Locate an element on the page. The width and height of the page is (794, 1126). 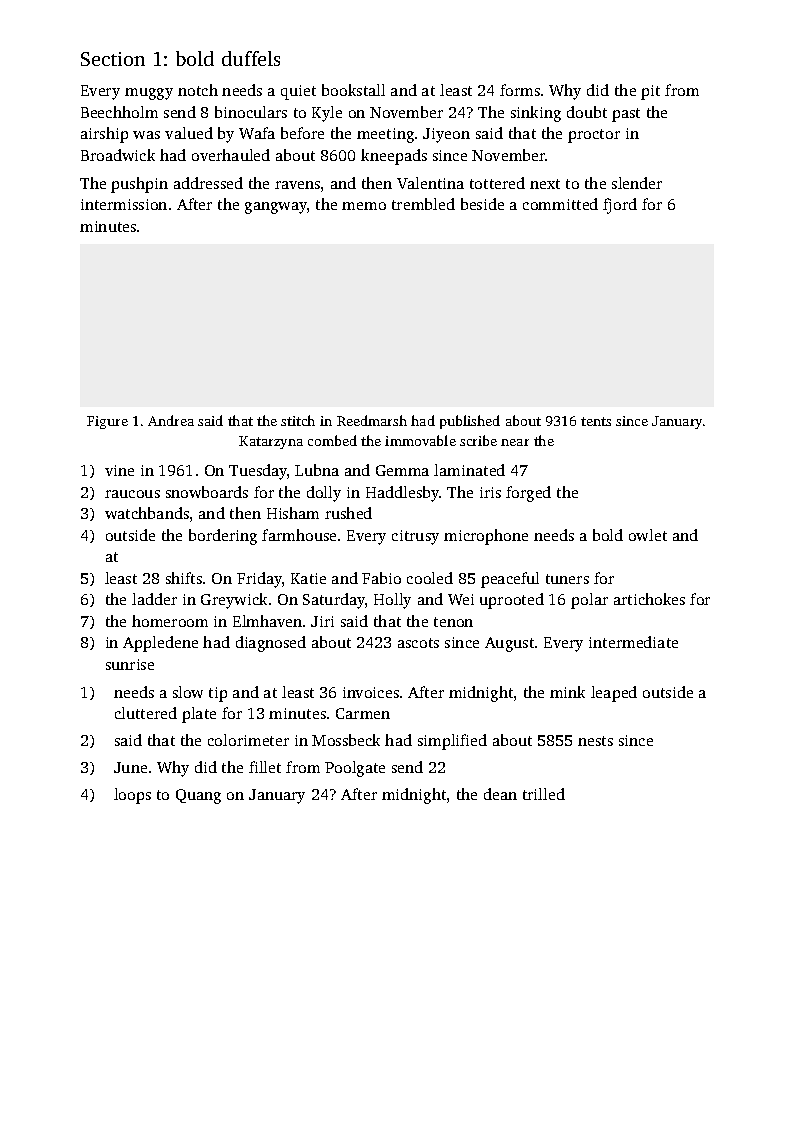
shifts is located at coordinates (184, 578).
